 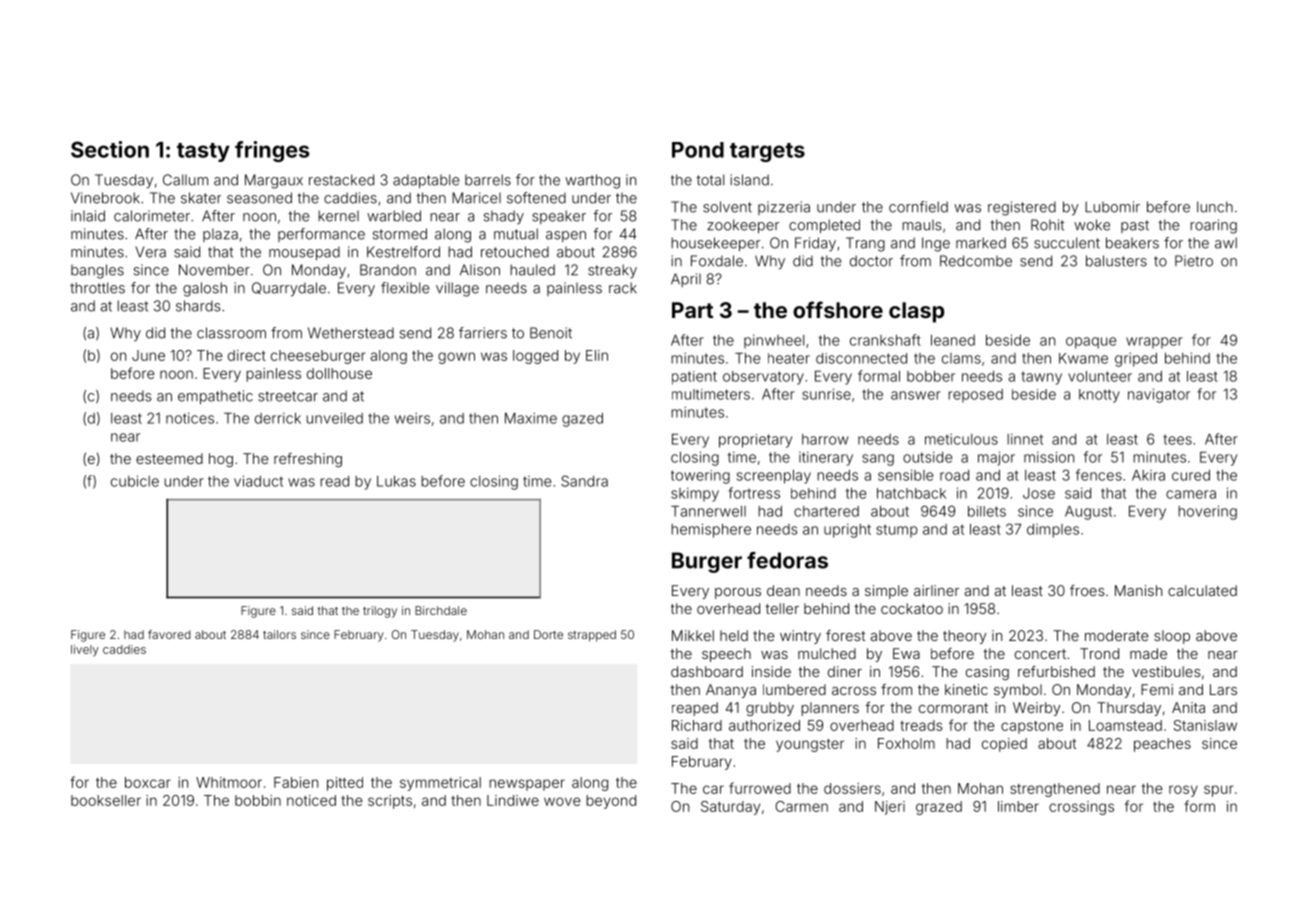 What do you see at coordinates (975, 396) in the screenshot?
I see `reposed` at bounding box center [975, 396].
